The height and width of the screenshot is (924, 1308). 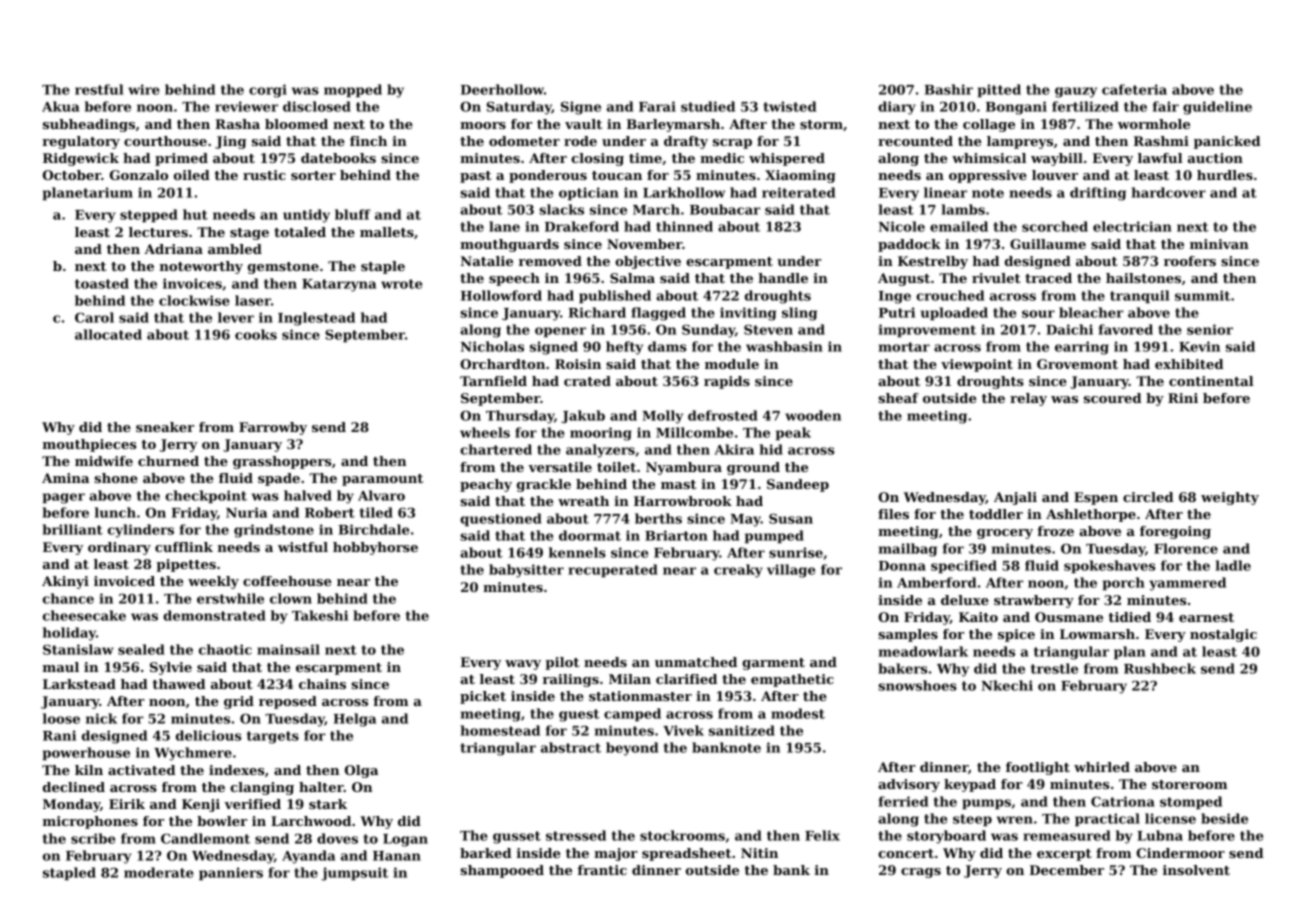 I want to click on frantic, so click(x=602, y=870).
